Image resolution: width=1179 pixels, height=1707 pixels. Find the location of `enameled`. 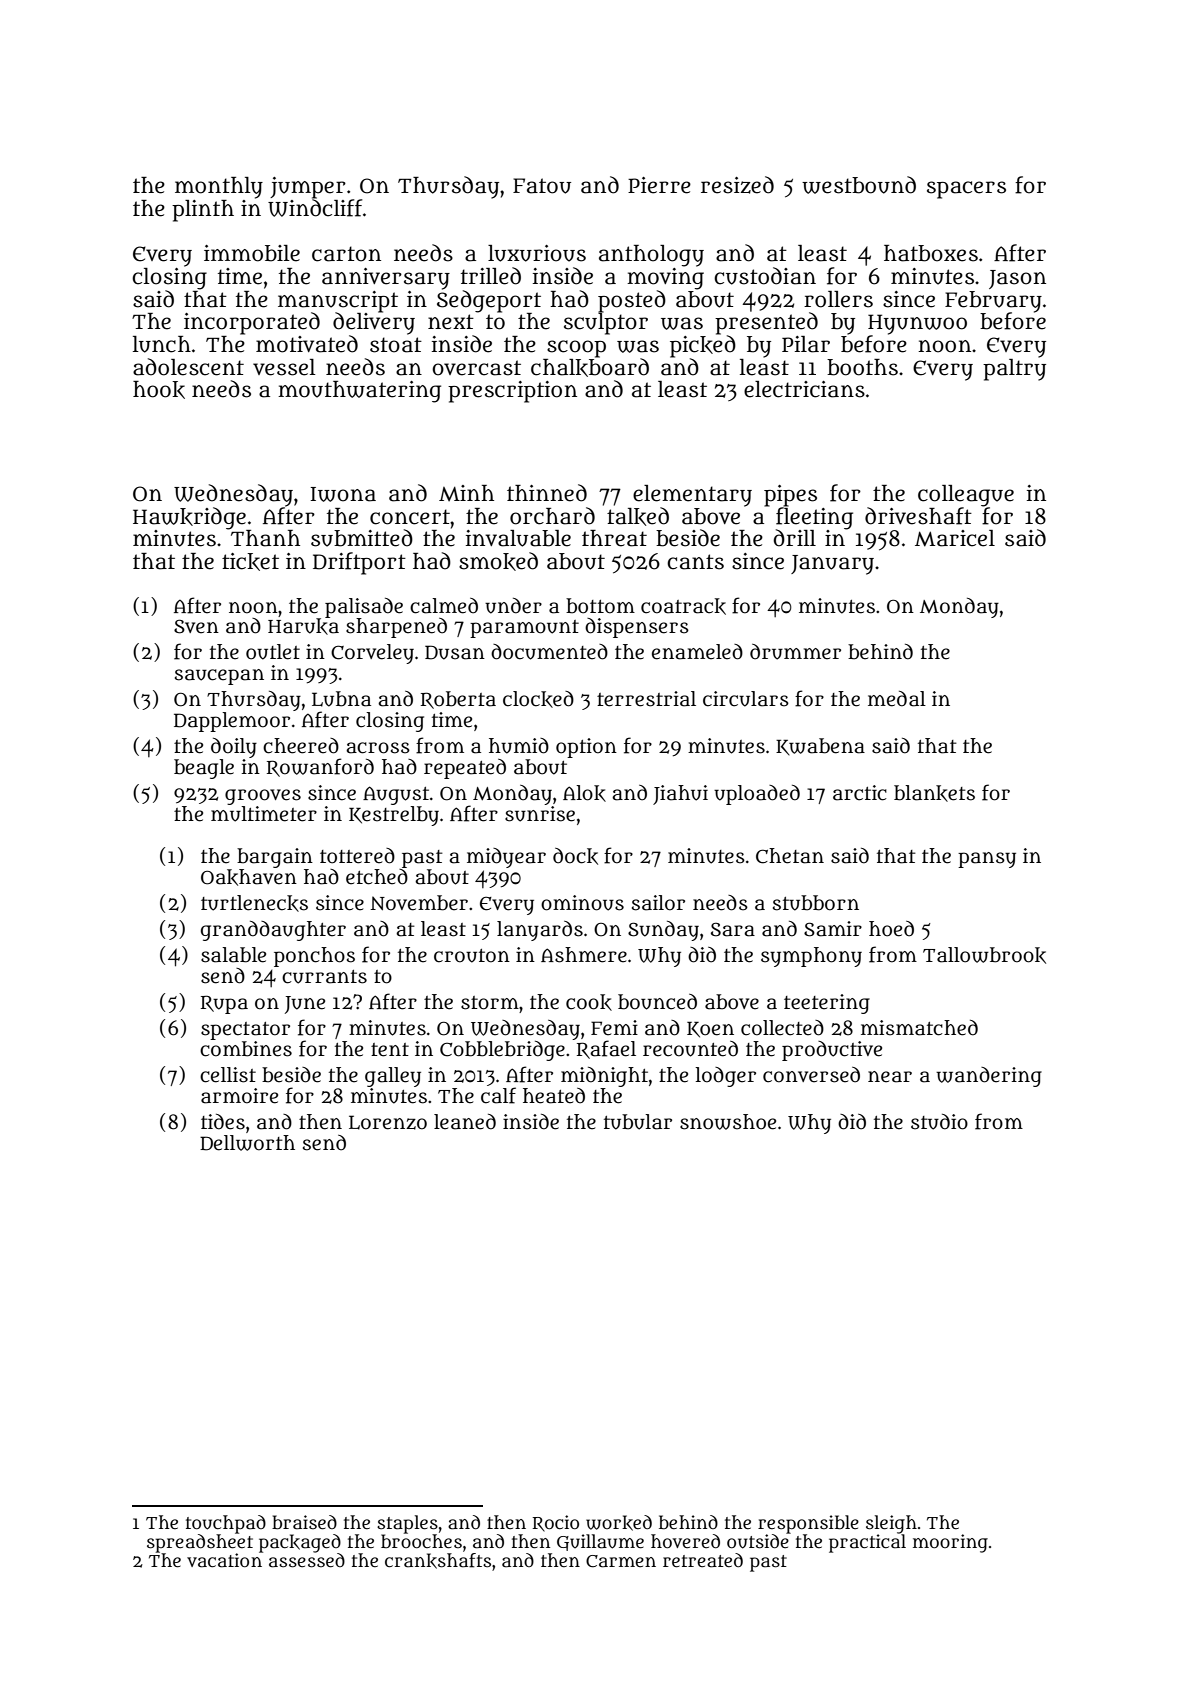

enameled is located at coordinates (697, 652).
